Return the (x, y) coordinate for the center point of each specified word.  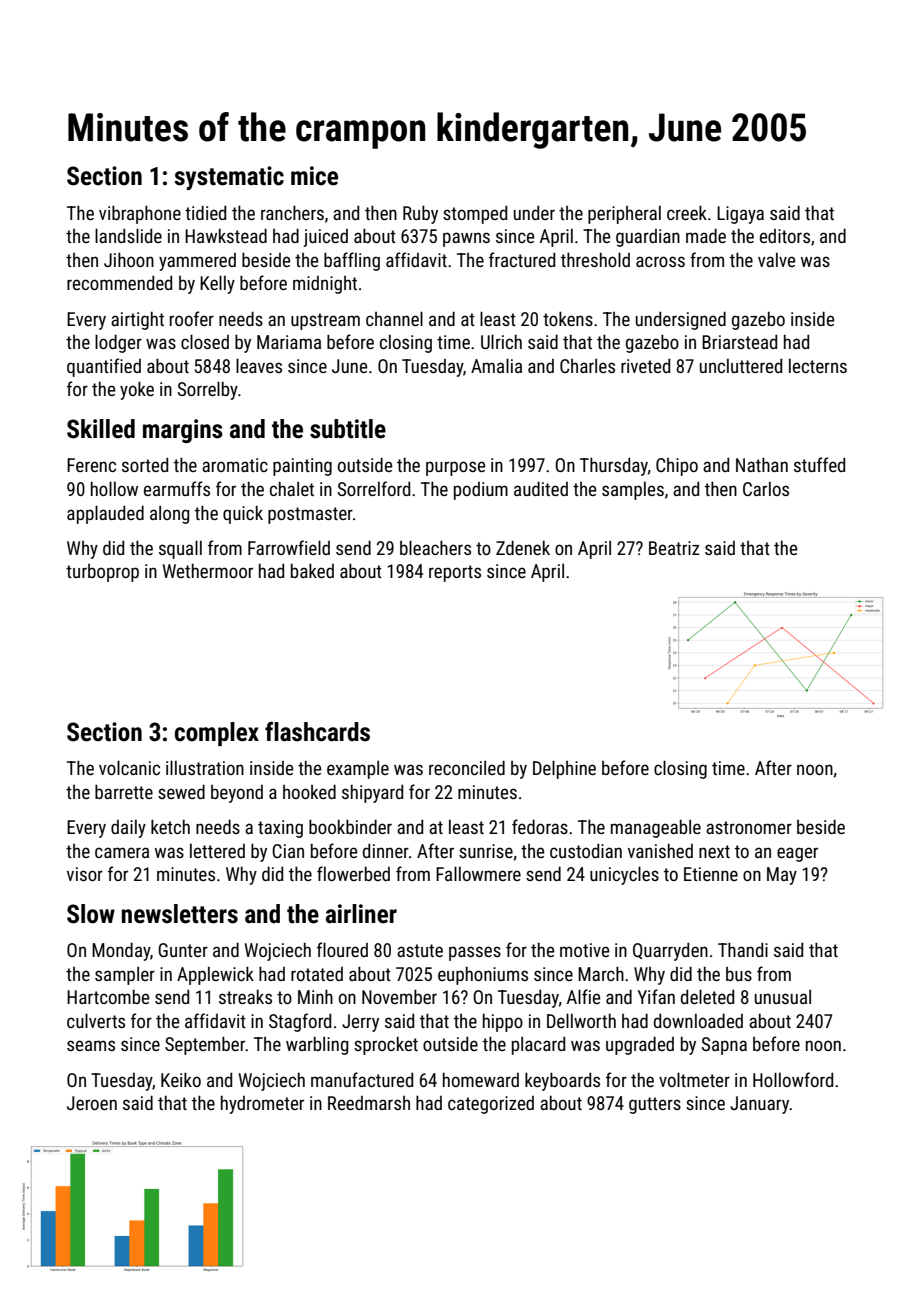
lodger (118, 343)
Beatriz (674, 548)
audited (541, 488)
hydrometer (262, 1104)
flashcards (317, 732)
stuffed (819, 464)
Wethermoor (208, 570)
